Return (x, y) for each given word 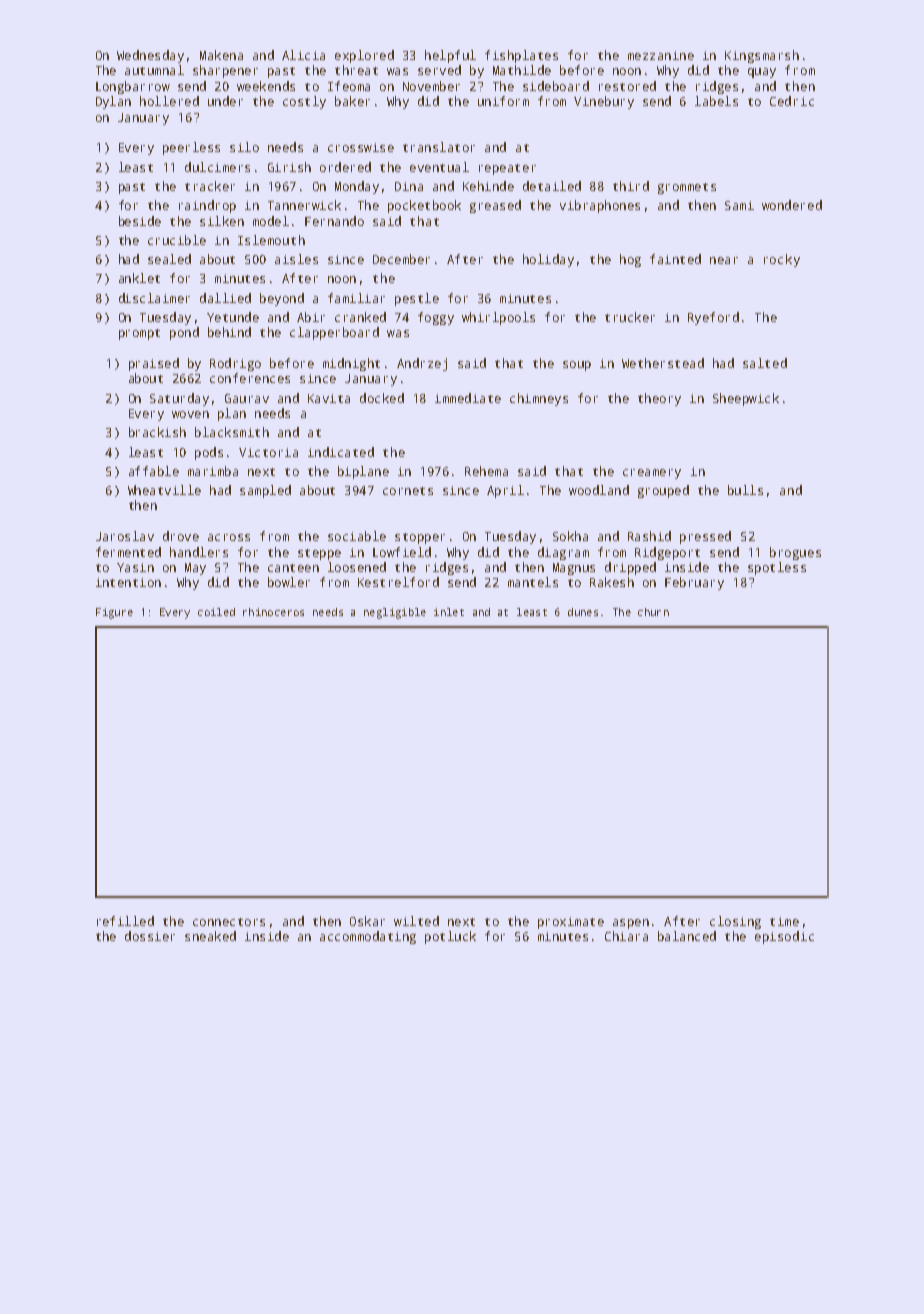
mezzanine (661, 55)
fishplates (521, 56)
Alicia (303, 55)
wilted (416, 921)
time (784, 921)
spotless (777, 568)
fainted (675, 259)
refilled (125, 921)
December (401, 259)
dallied (225, 298)
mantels (533, 582)
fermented (128, 552)
